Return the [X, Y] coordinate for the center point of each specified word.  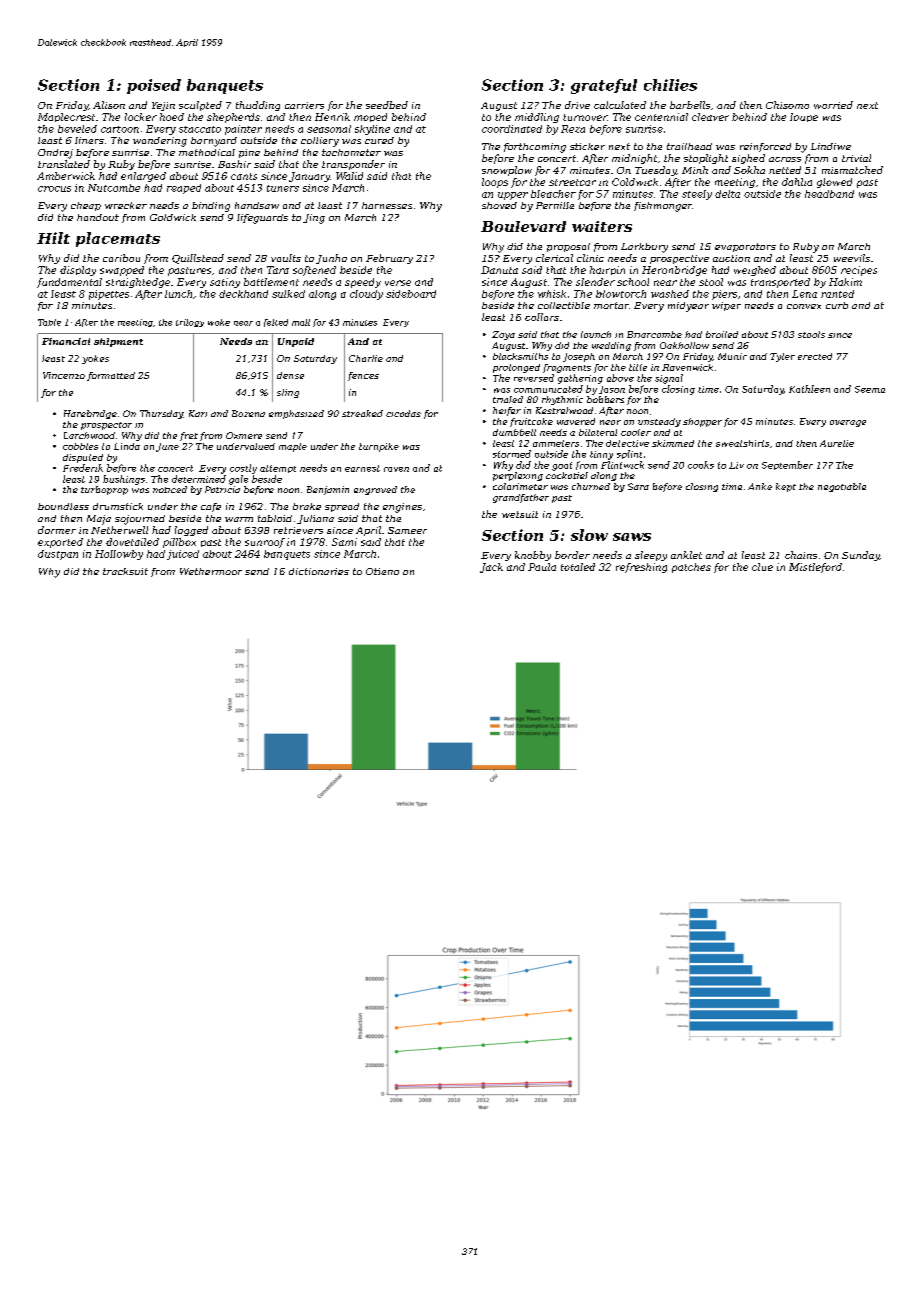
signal [669, 379]
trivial [856, 158]
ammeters [556, 443]
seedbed [387, 105]
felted [276, 323]
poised [154, 86]
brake [307, 506]
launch [596, 334]
